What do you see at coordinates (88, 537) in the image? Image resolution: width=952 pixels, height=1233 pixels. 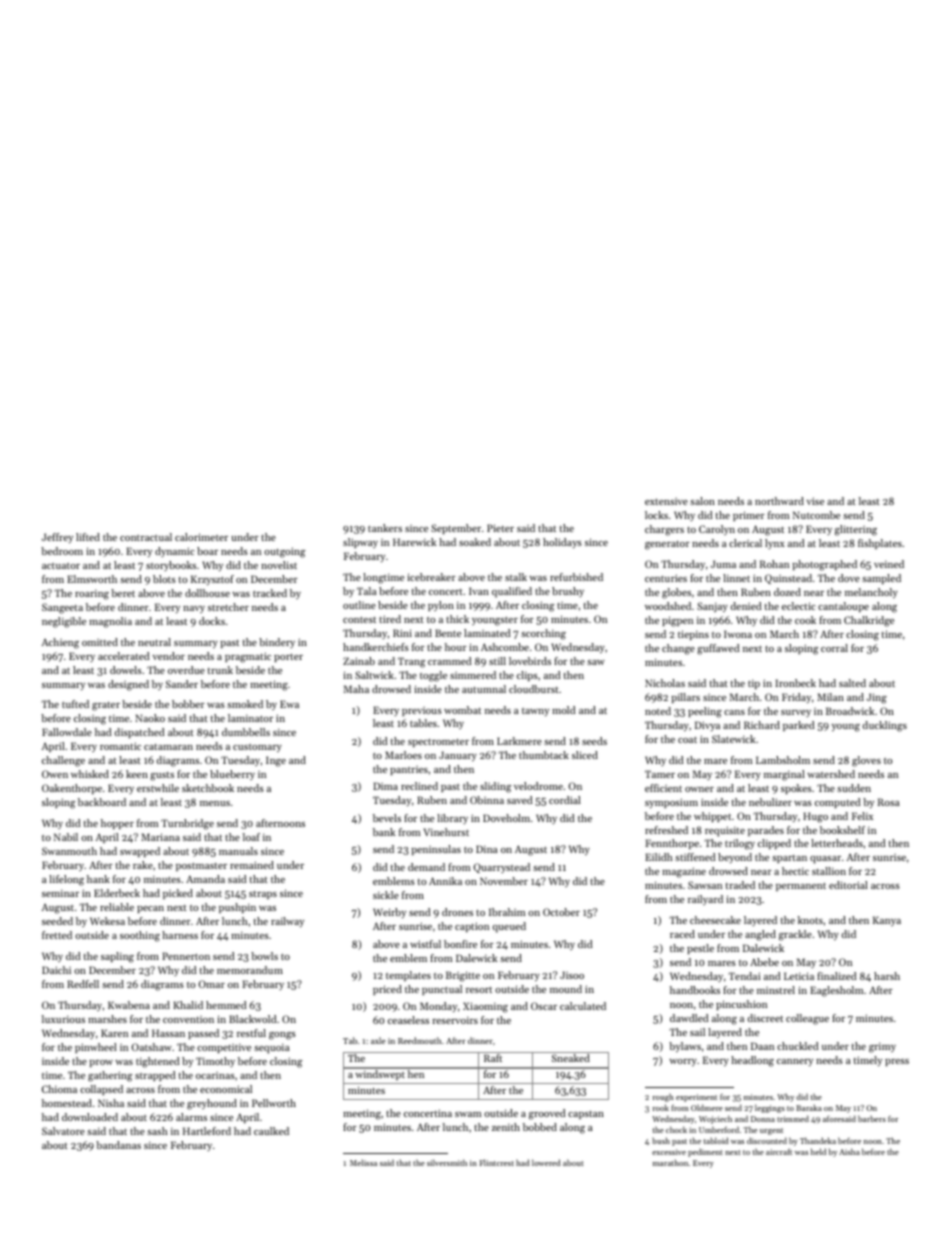 I see `lifted` at bounding box center [88, 537].
